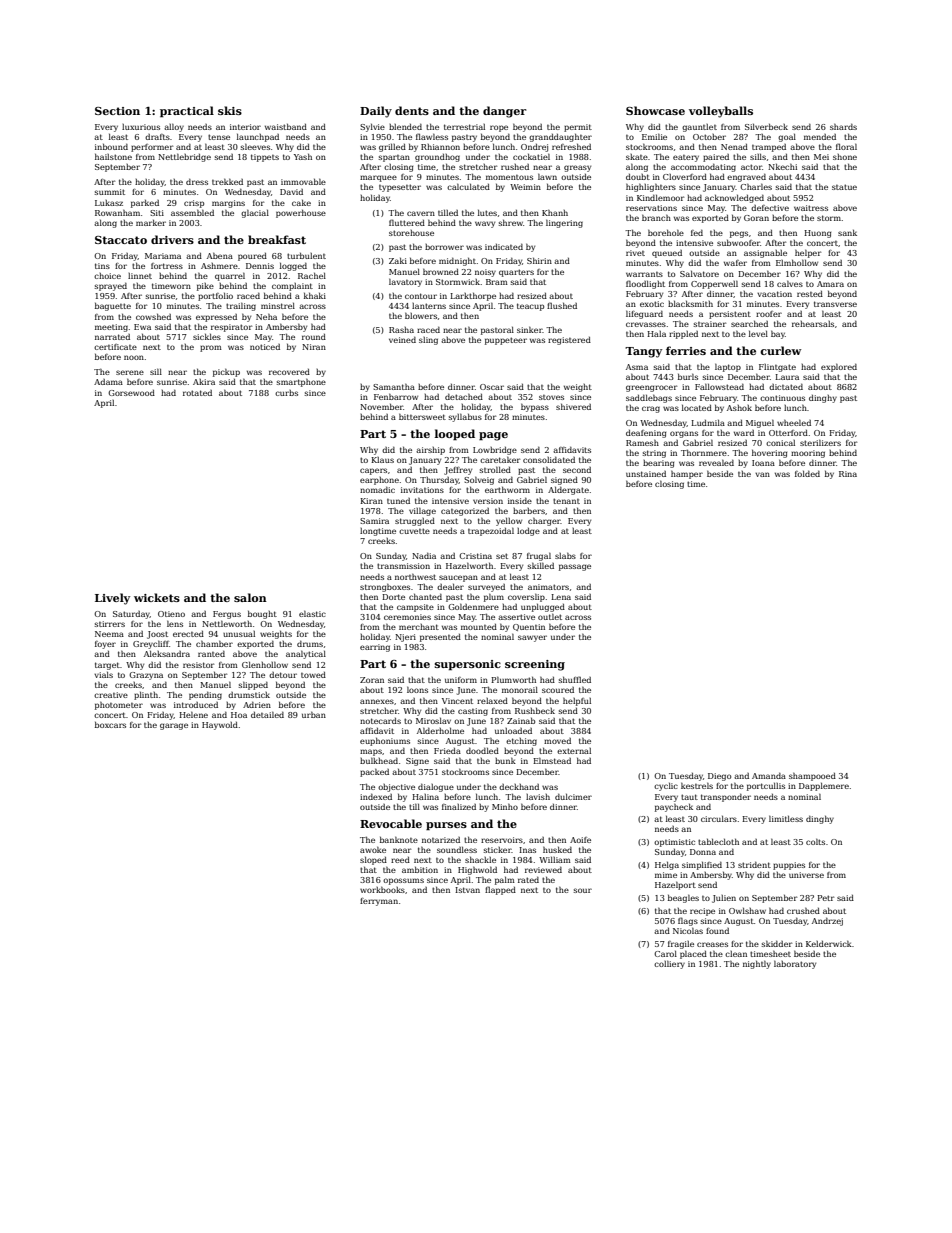 The image size is (952, 1233). What do you see at coordinates (230, 110) in the page?
I see `skis` at bounding box center [230, 110].
